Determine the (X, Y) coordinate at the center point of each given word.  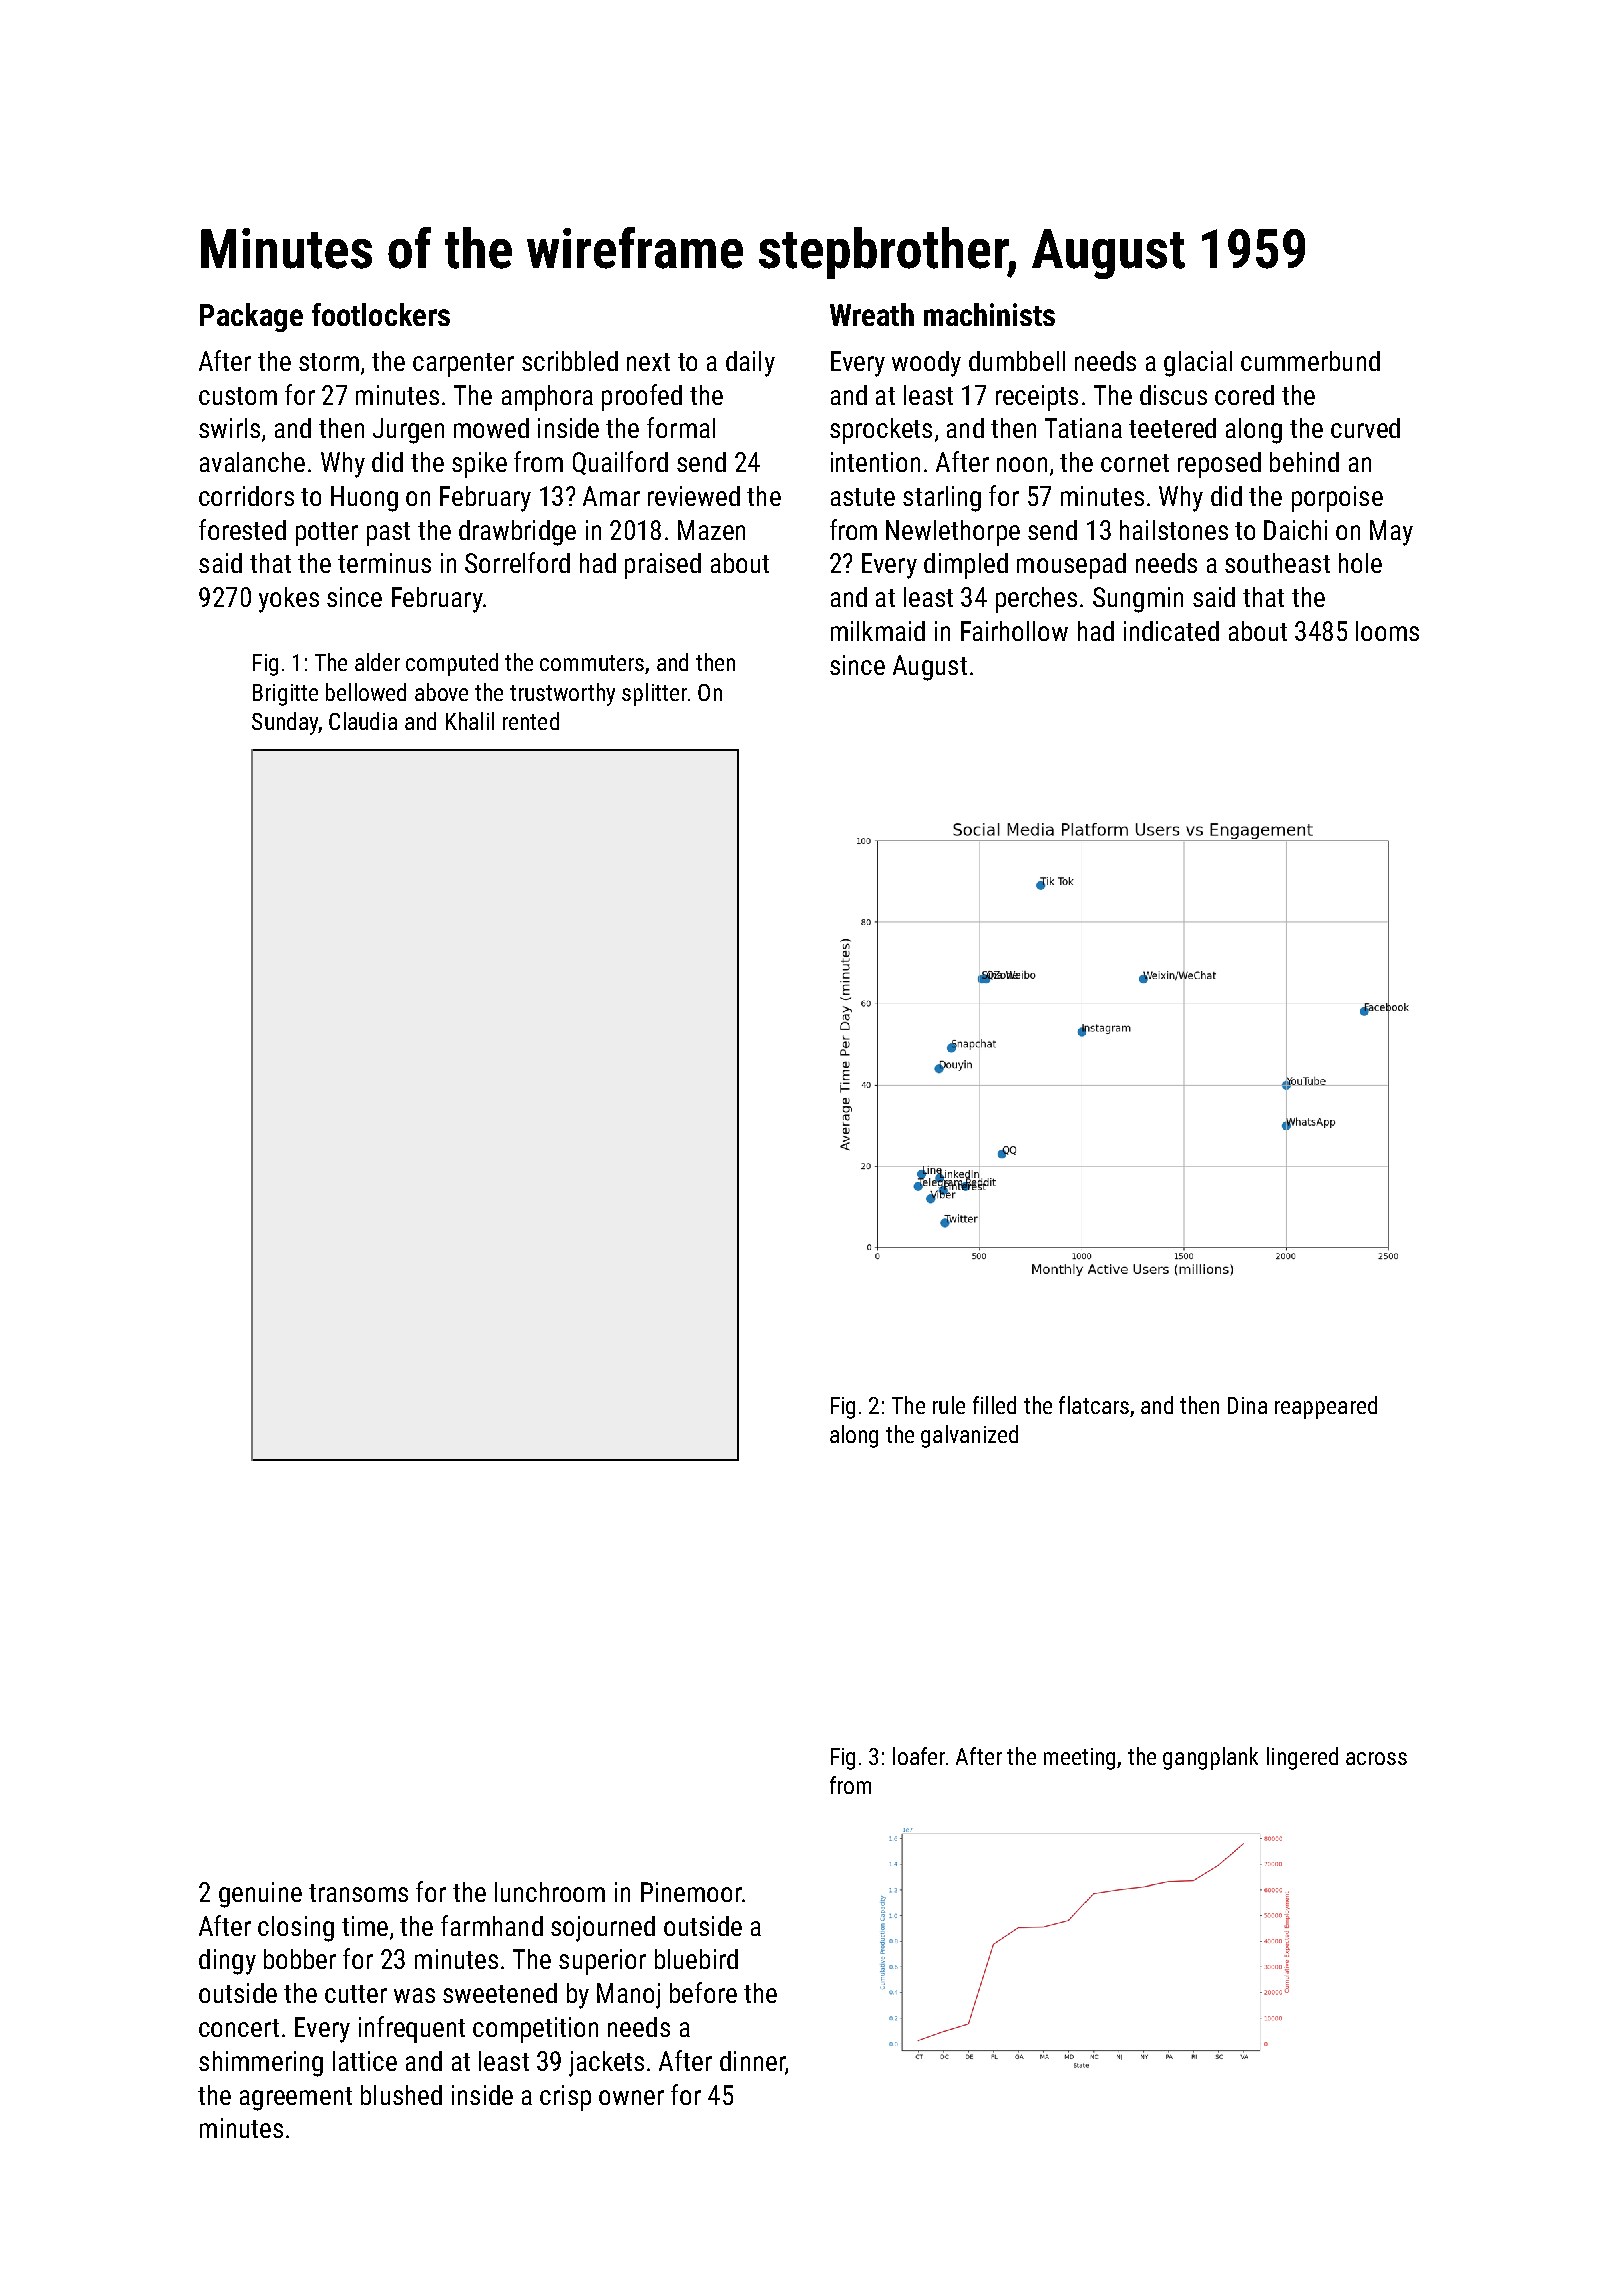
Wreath (872, 314)
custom (238, 396)
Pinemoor (691, 1892)
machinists (989, 314)
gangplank (1210, 1758)
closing (296, 1929)
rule (949, 1405)
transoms (358, 1893)
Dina (1247, 1405)
